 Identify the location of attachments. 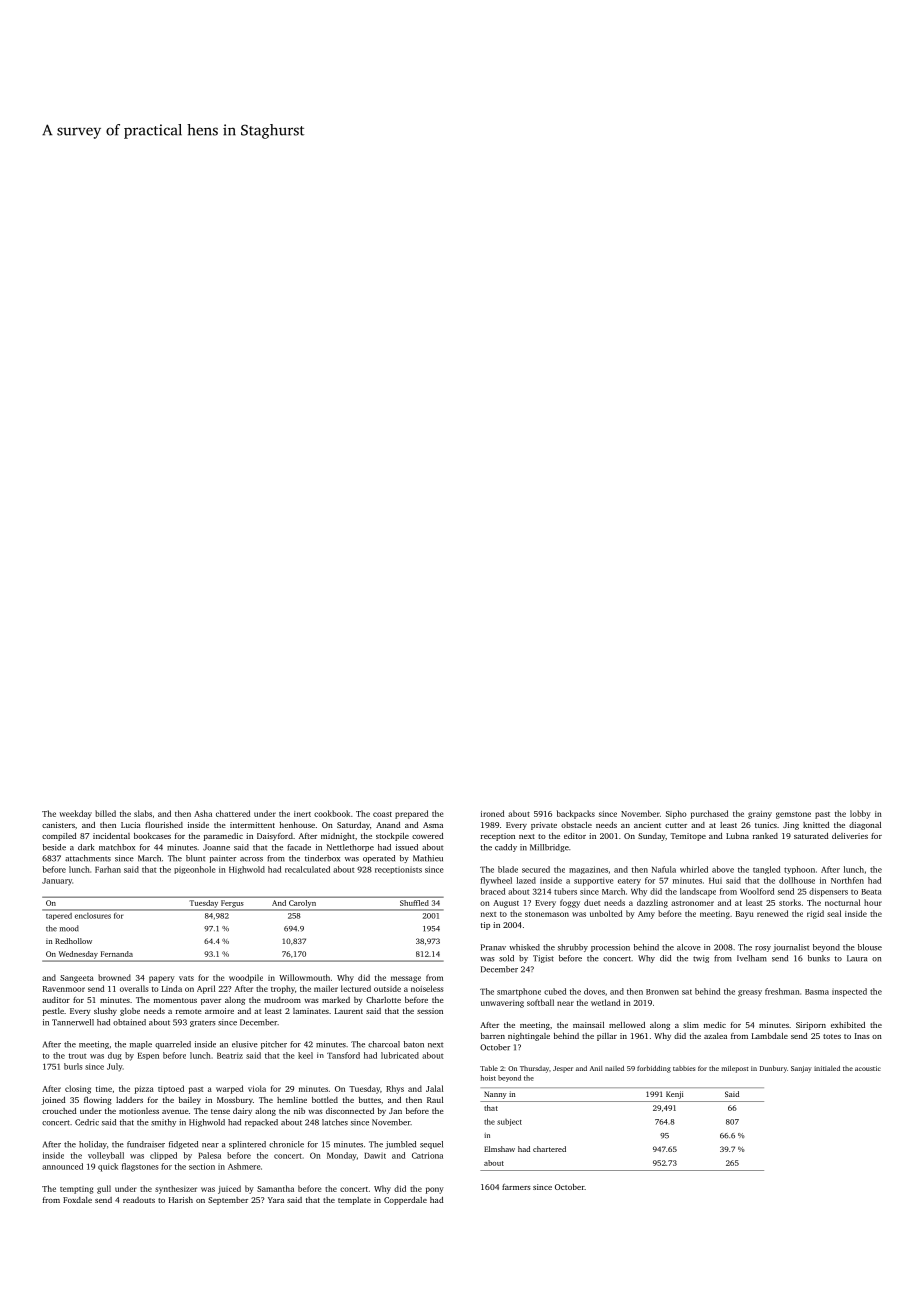
(88, 858).
